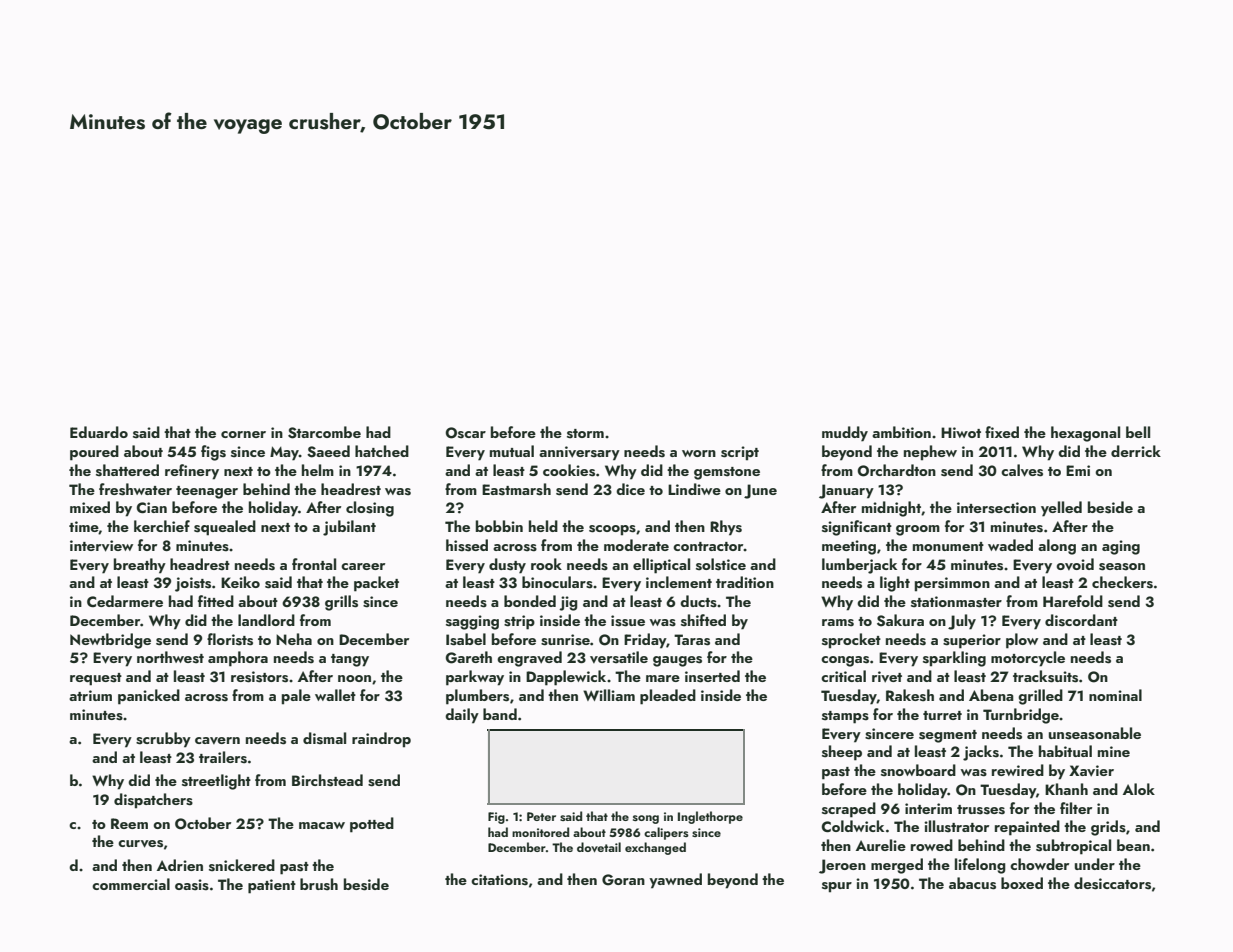  What do you see at coordinates (568, 603) in the screenshot?
I see `jig` at bounding box center [568, 603].
